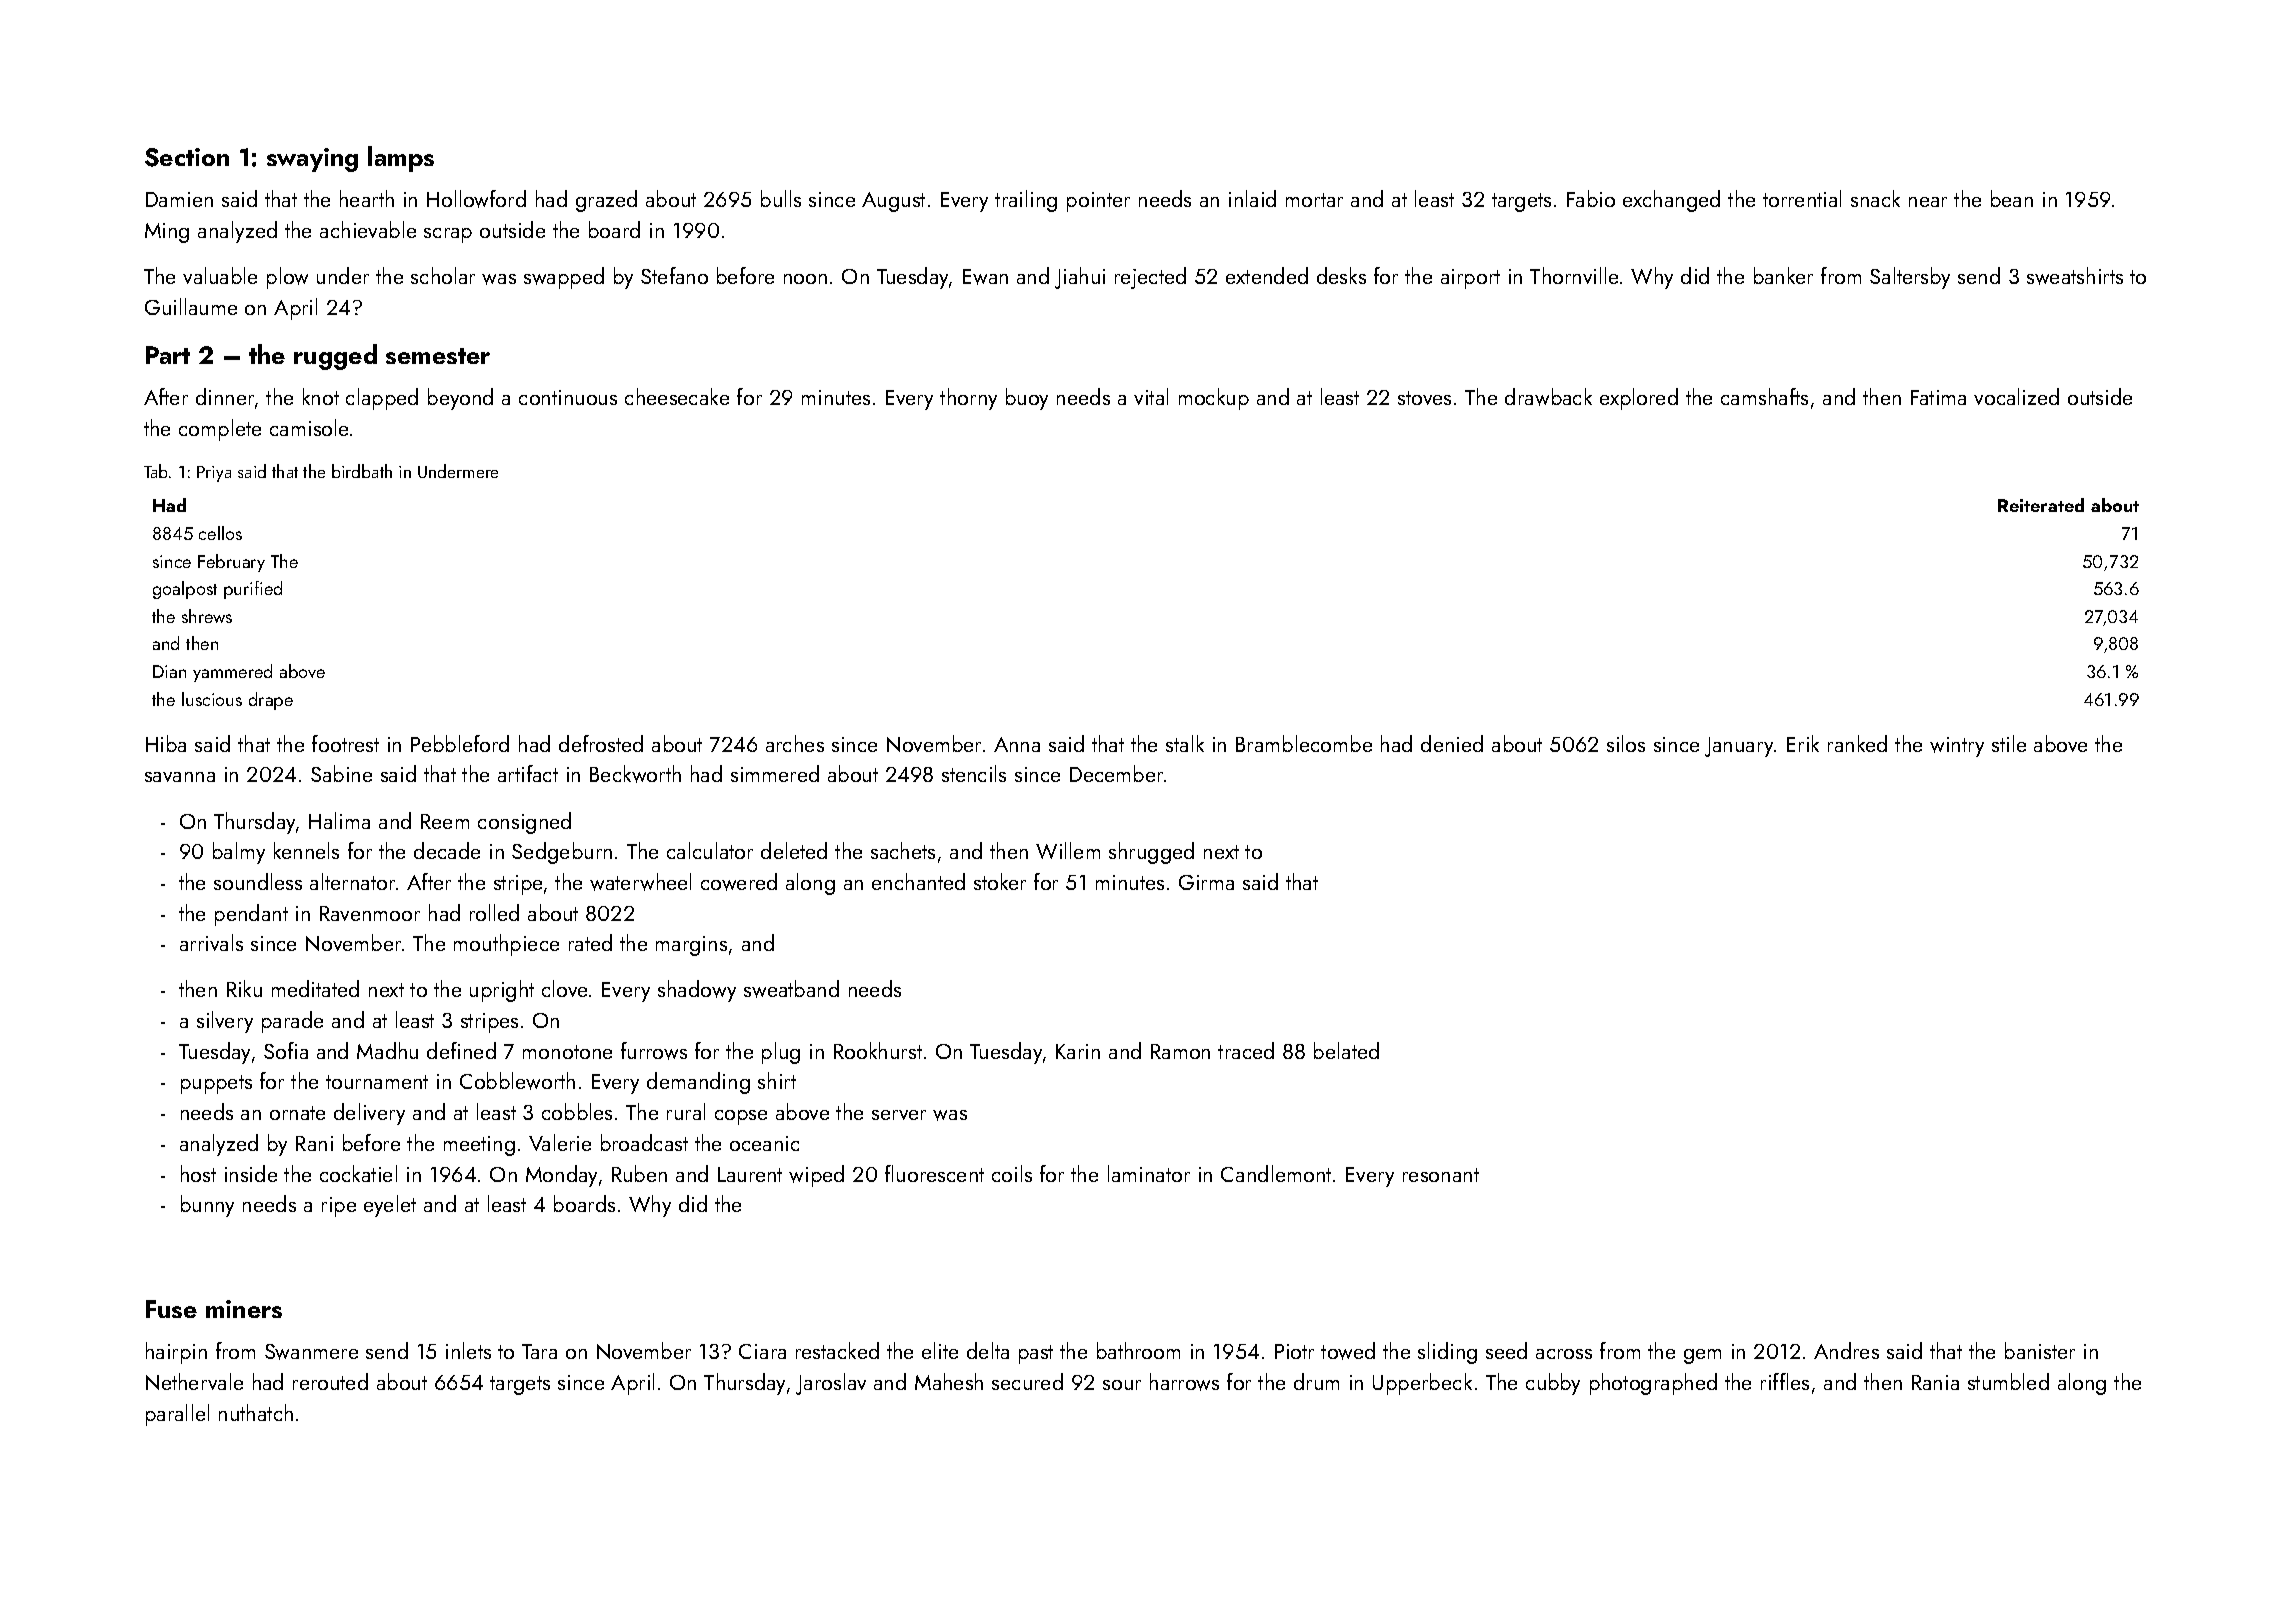 This image has height=1620, width=2292. What do you see at coordinates (1671, 201) in the image?
I see `exchanged` at bounding box center [1671, 201].
